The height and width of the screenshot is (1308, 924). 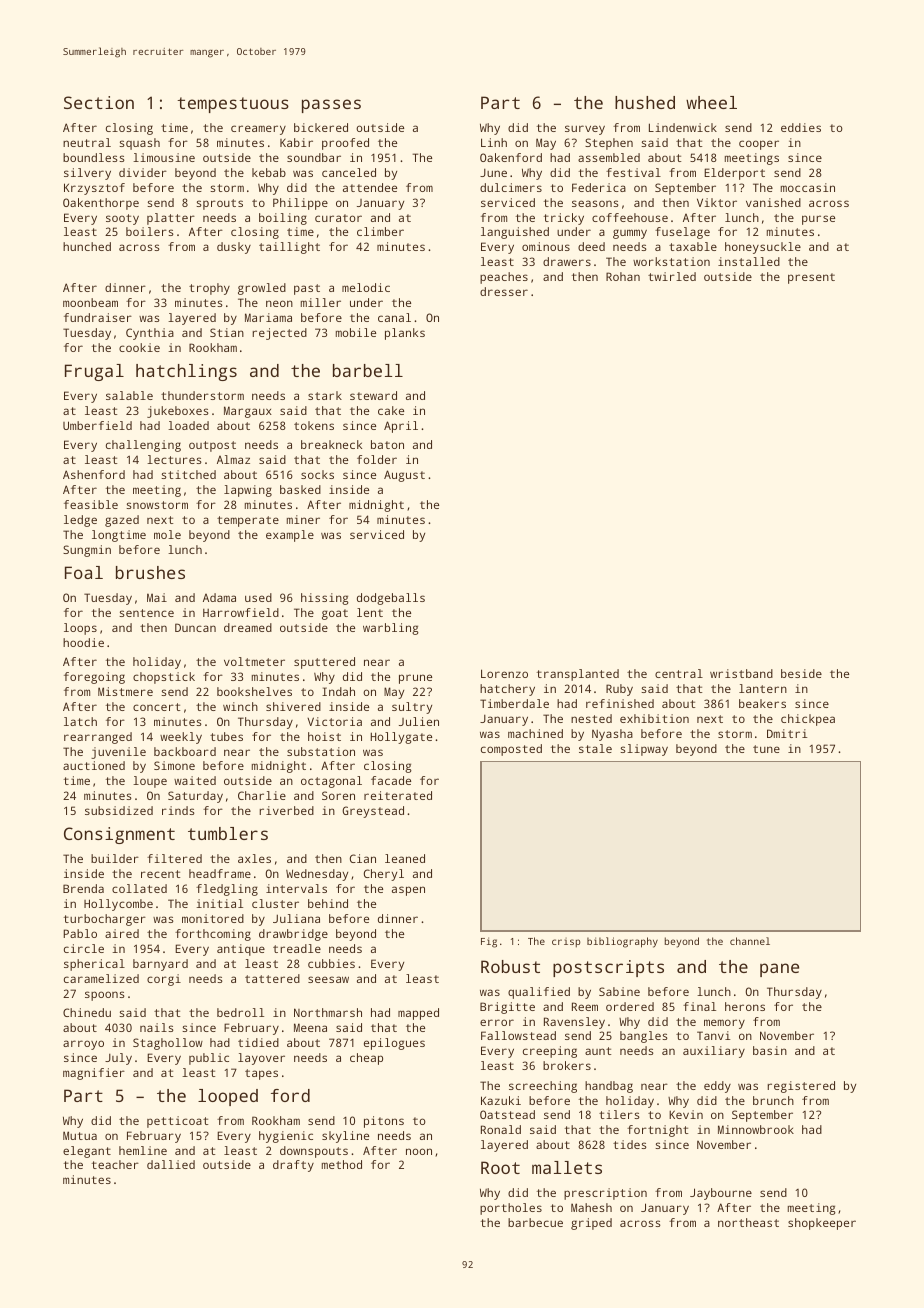 What do you see at coordinates (779, 970) in the screenshot?
I see `pane` at bounding box center [779, 970].
